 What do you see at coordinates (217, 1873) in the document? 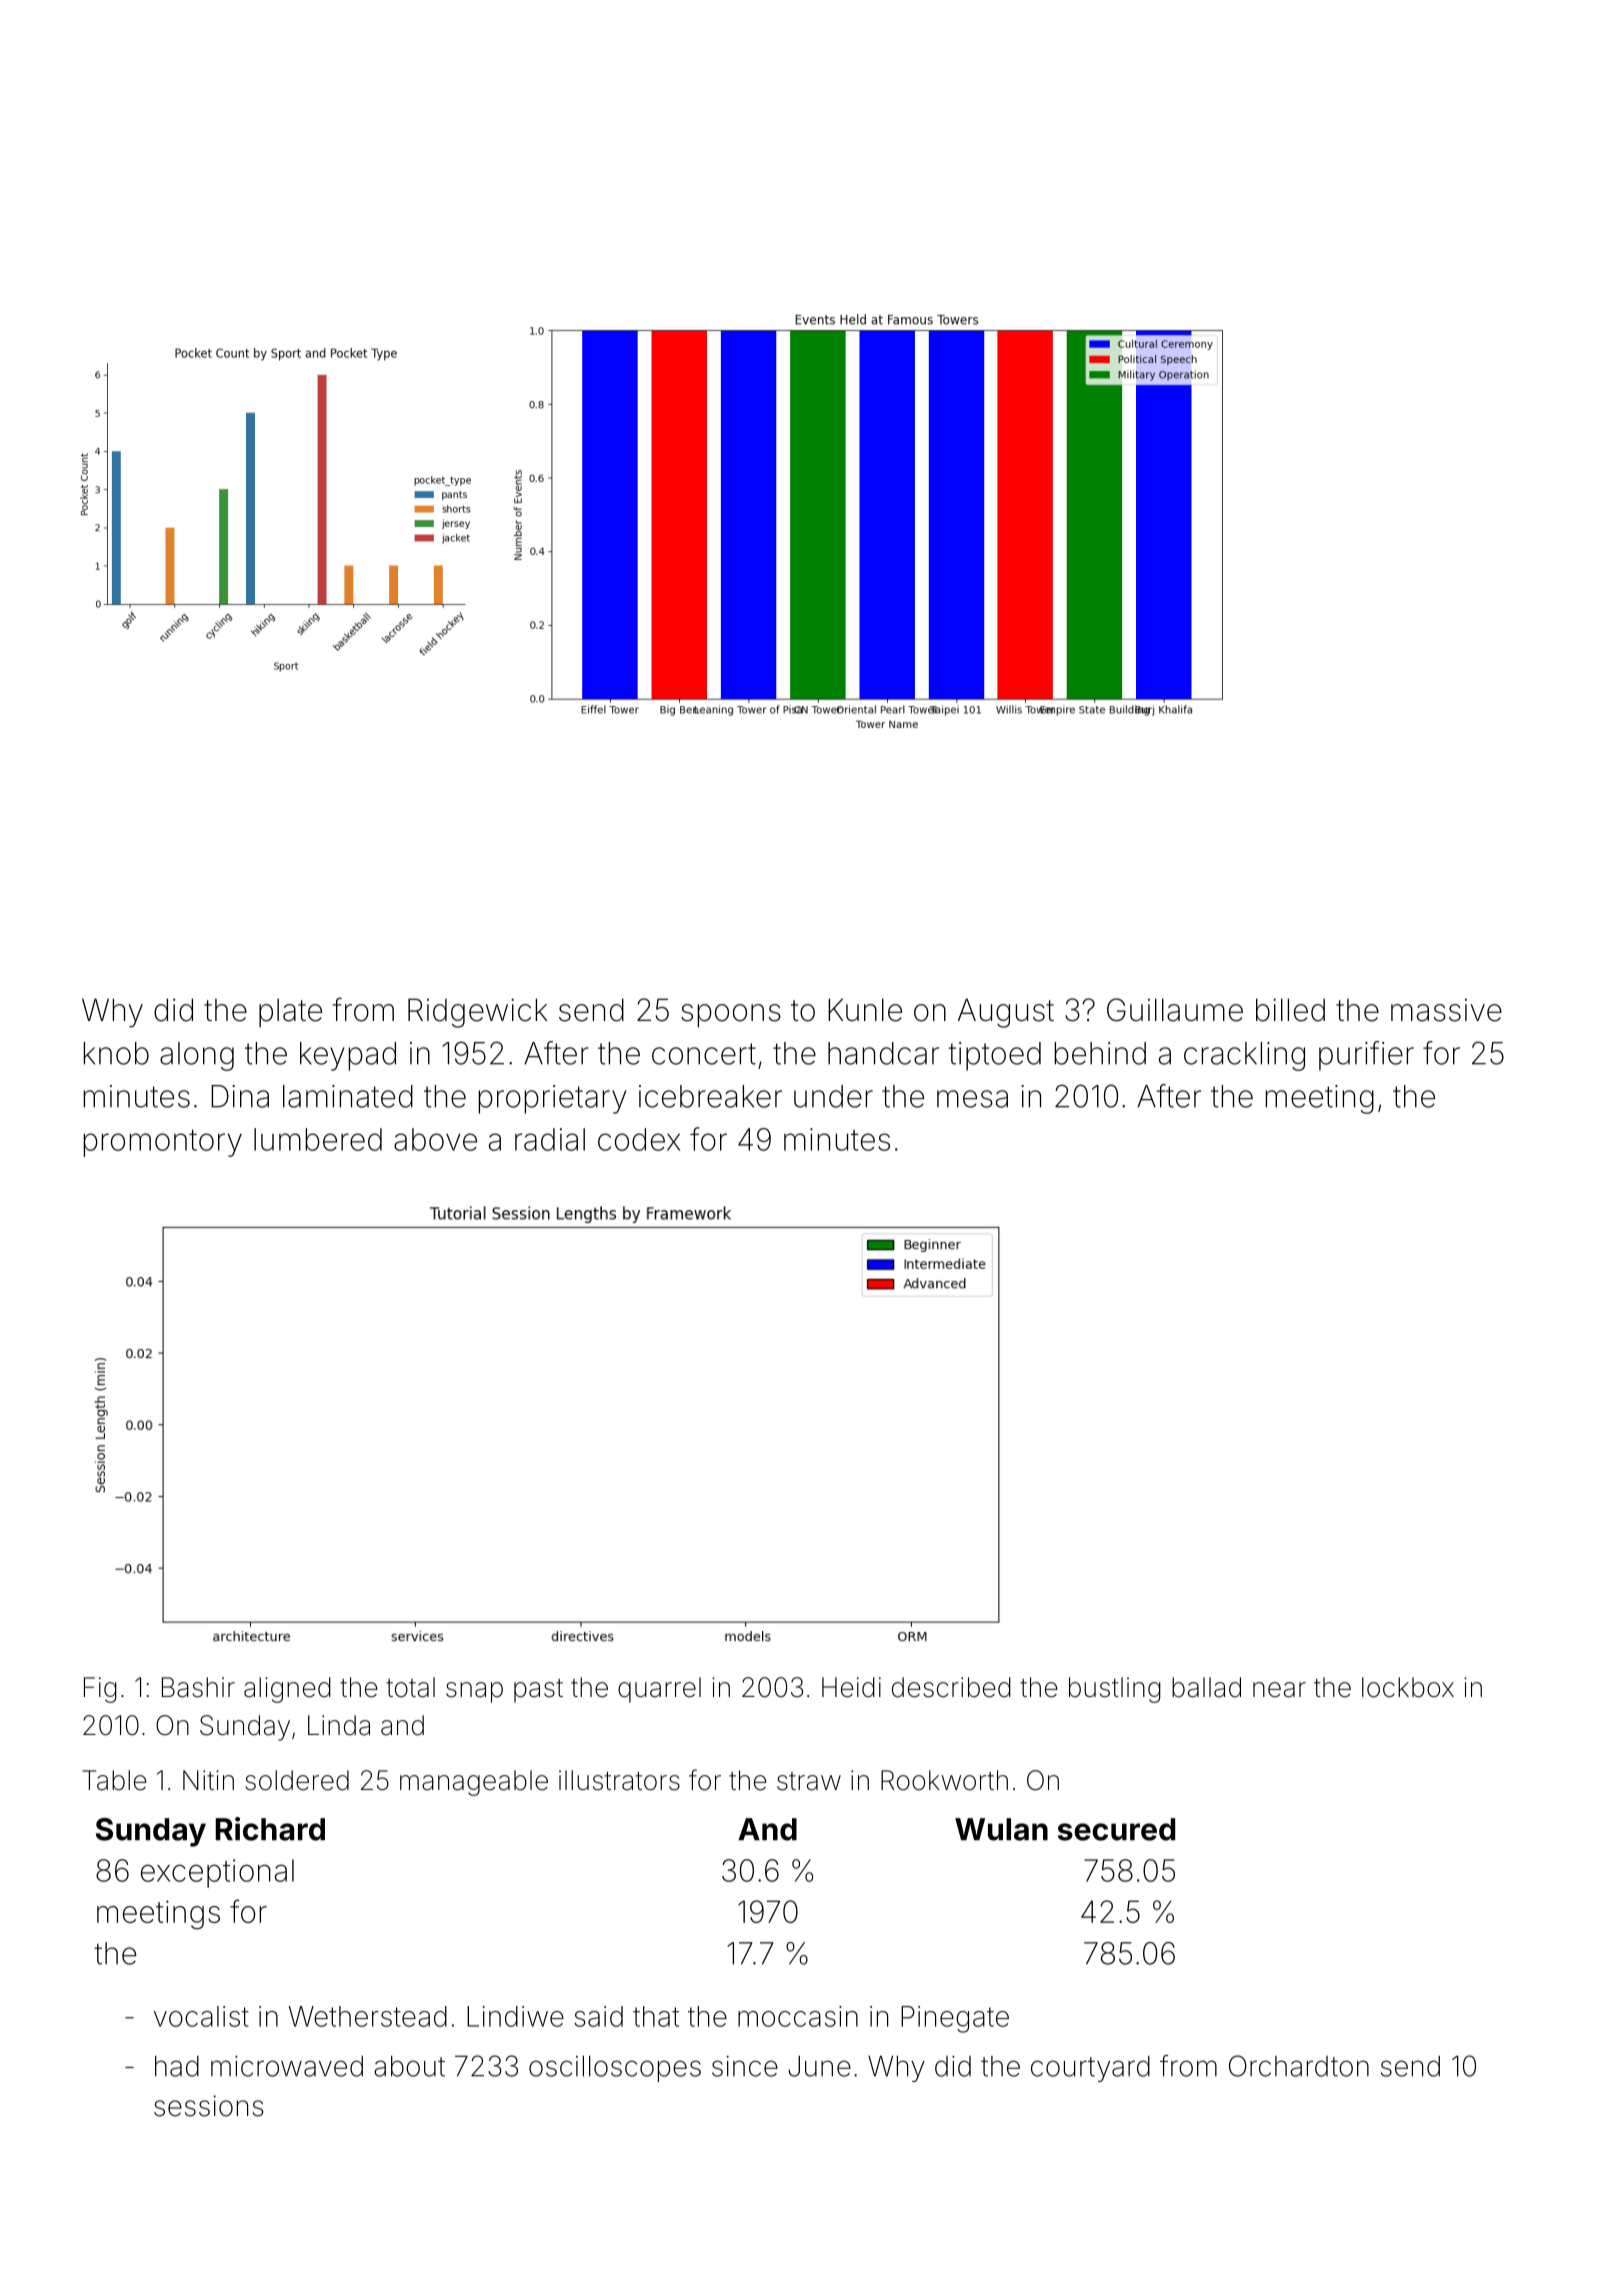
I see `exceptional` at bounding box center [217, 1873].
